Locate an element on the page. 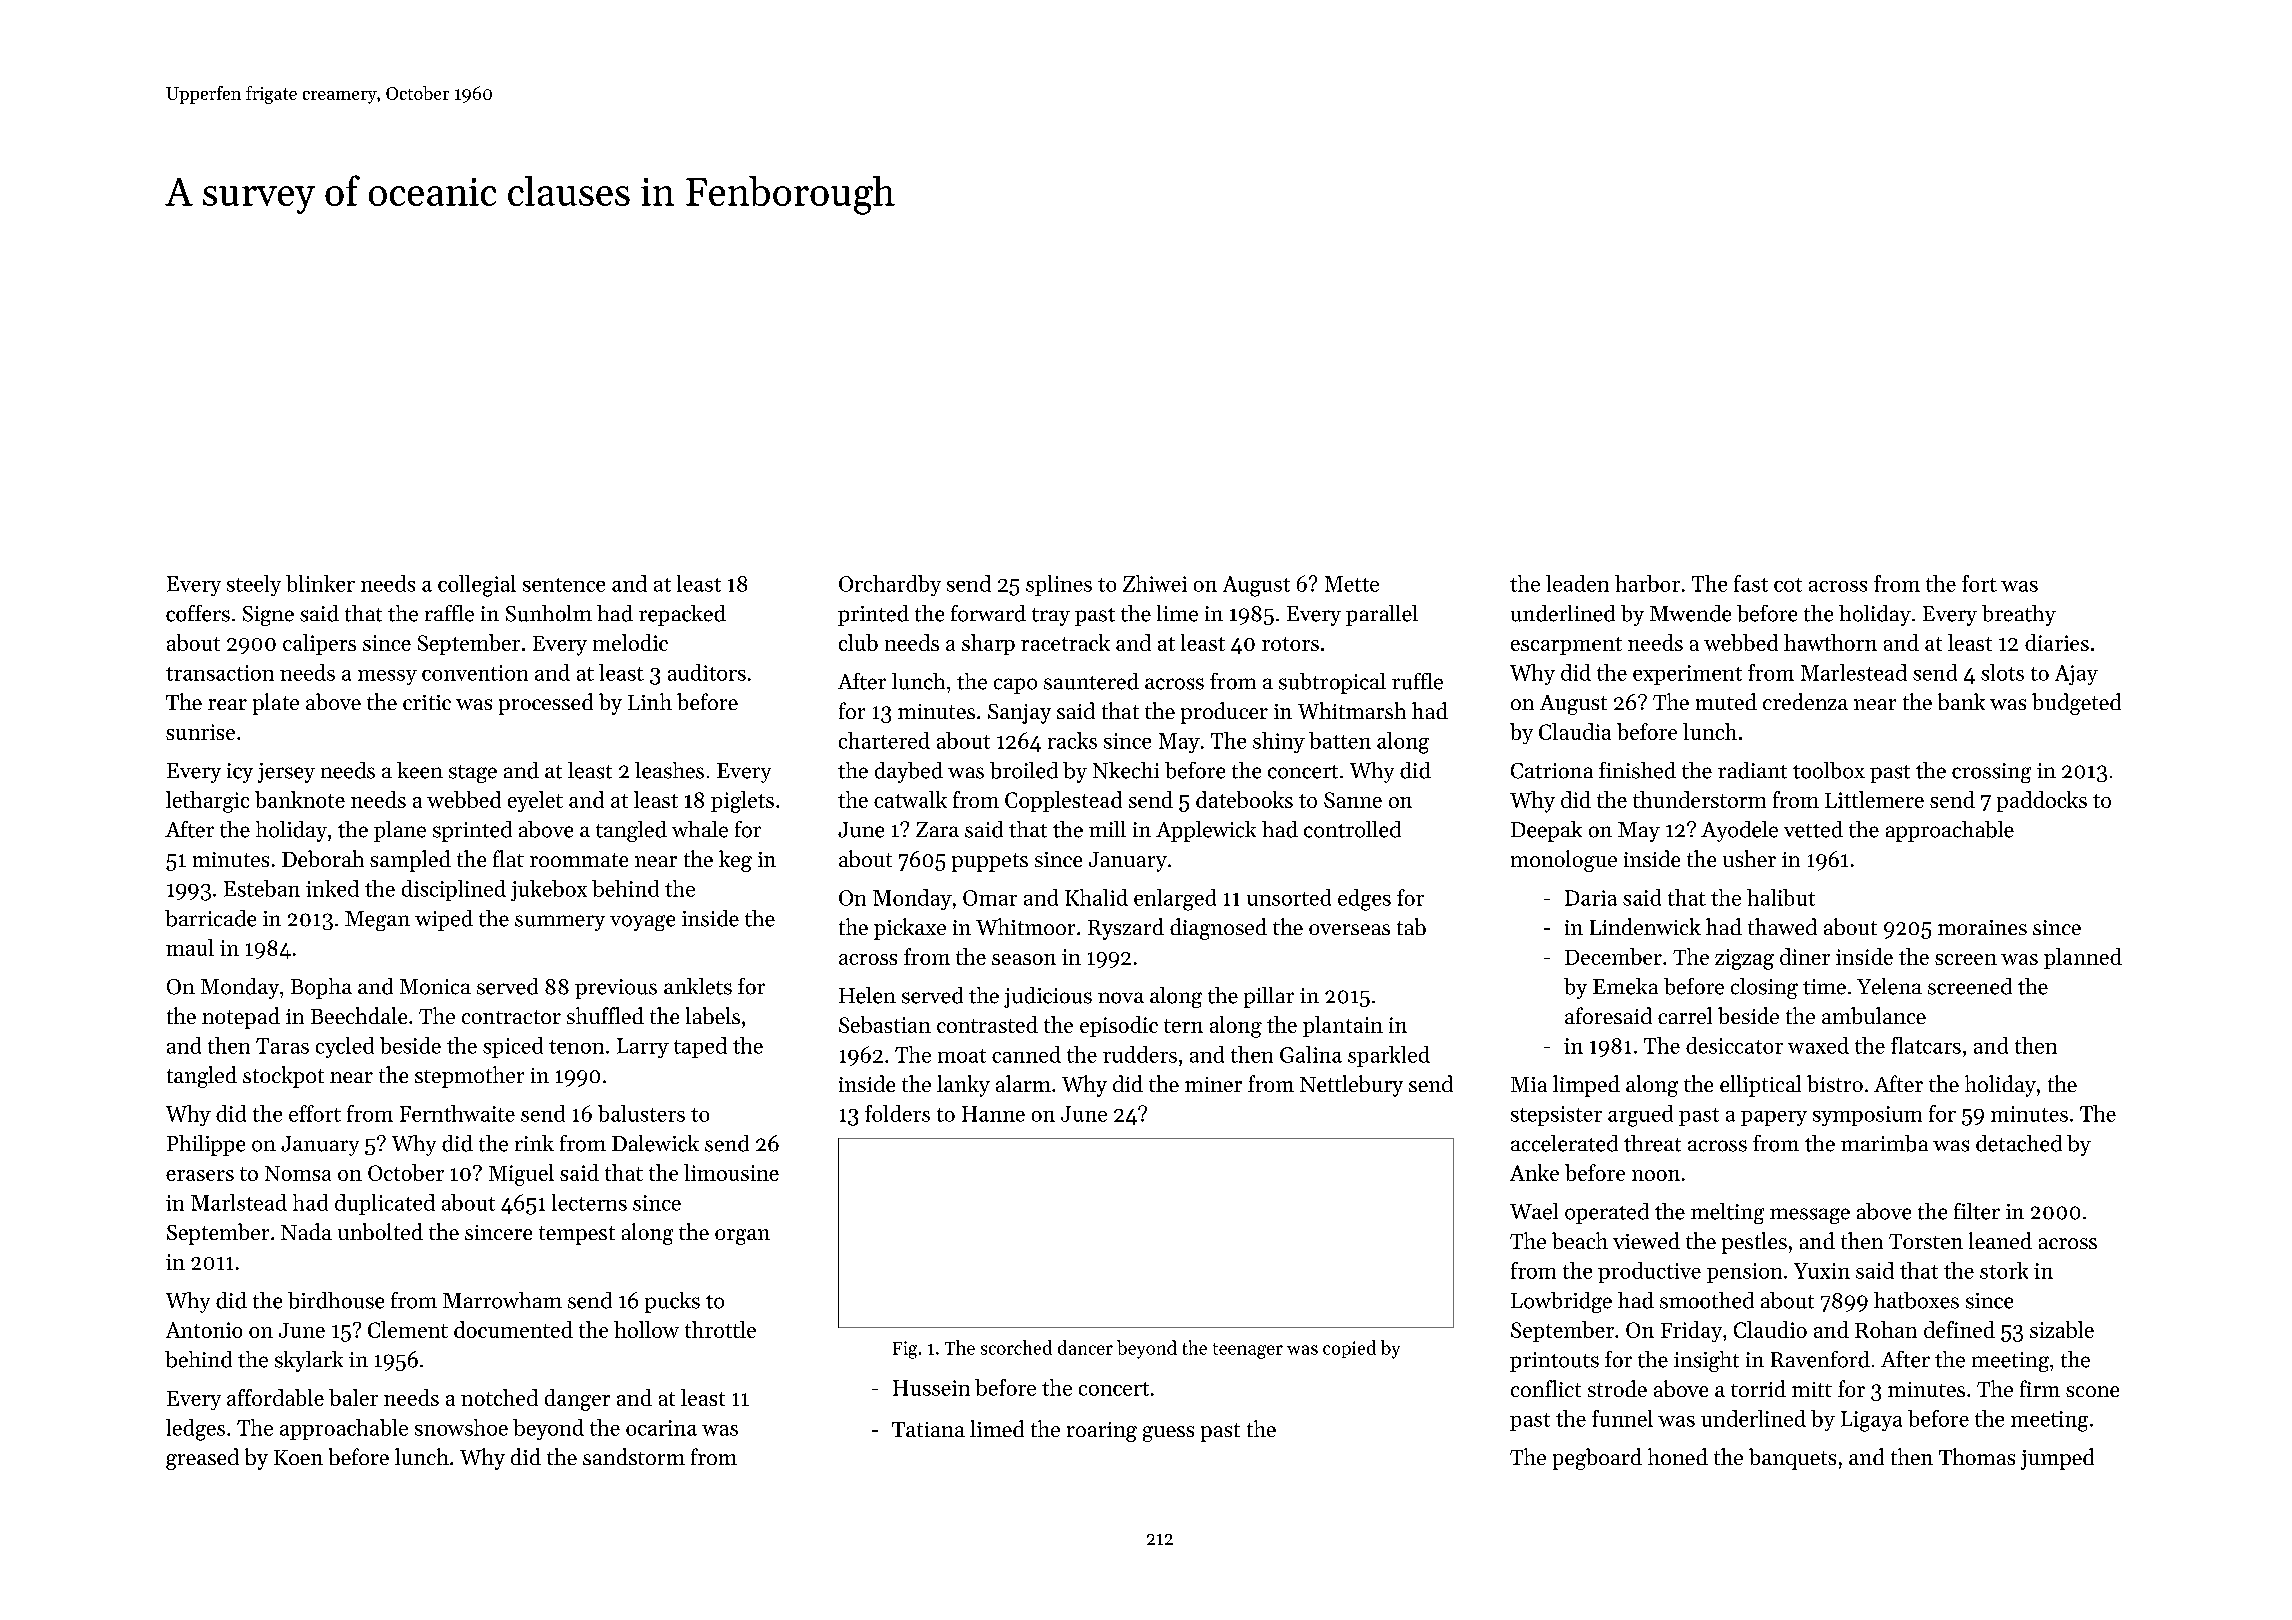 The image size is (2292, 1620). dancer is located at coordinates (1085, 1347).
